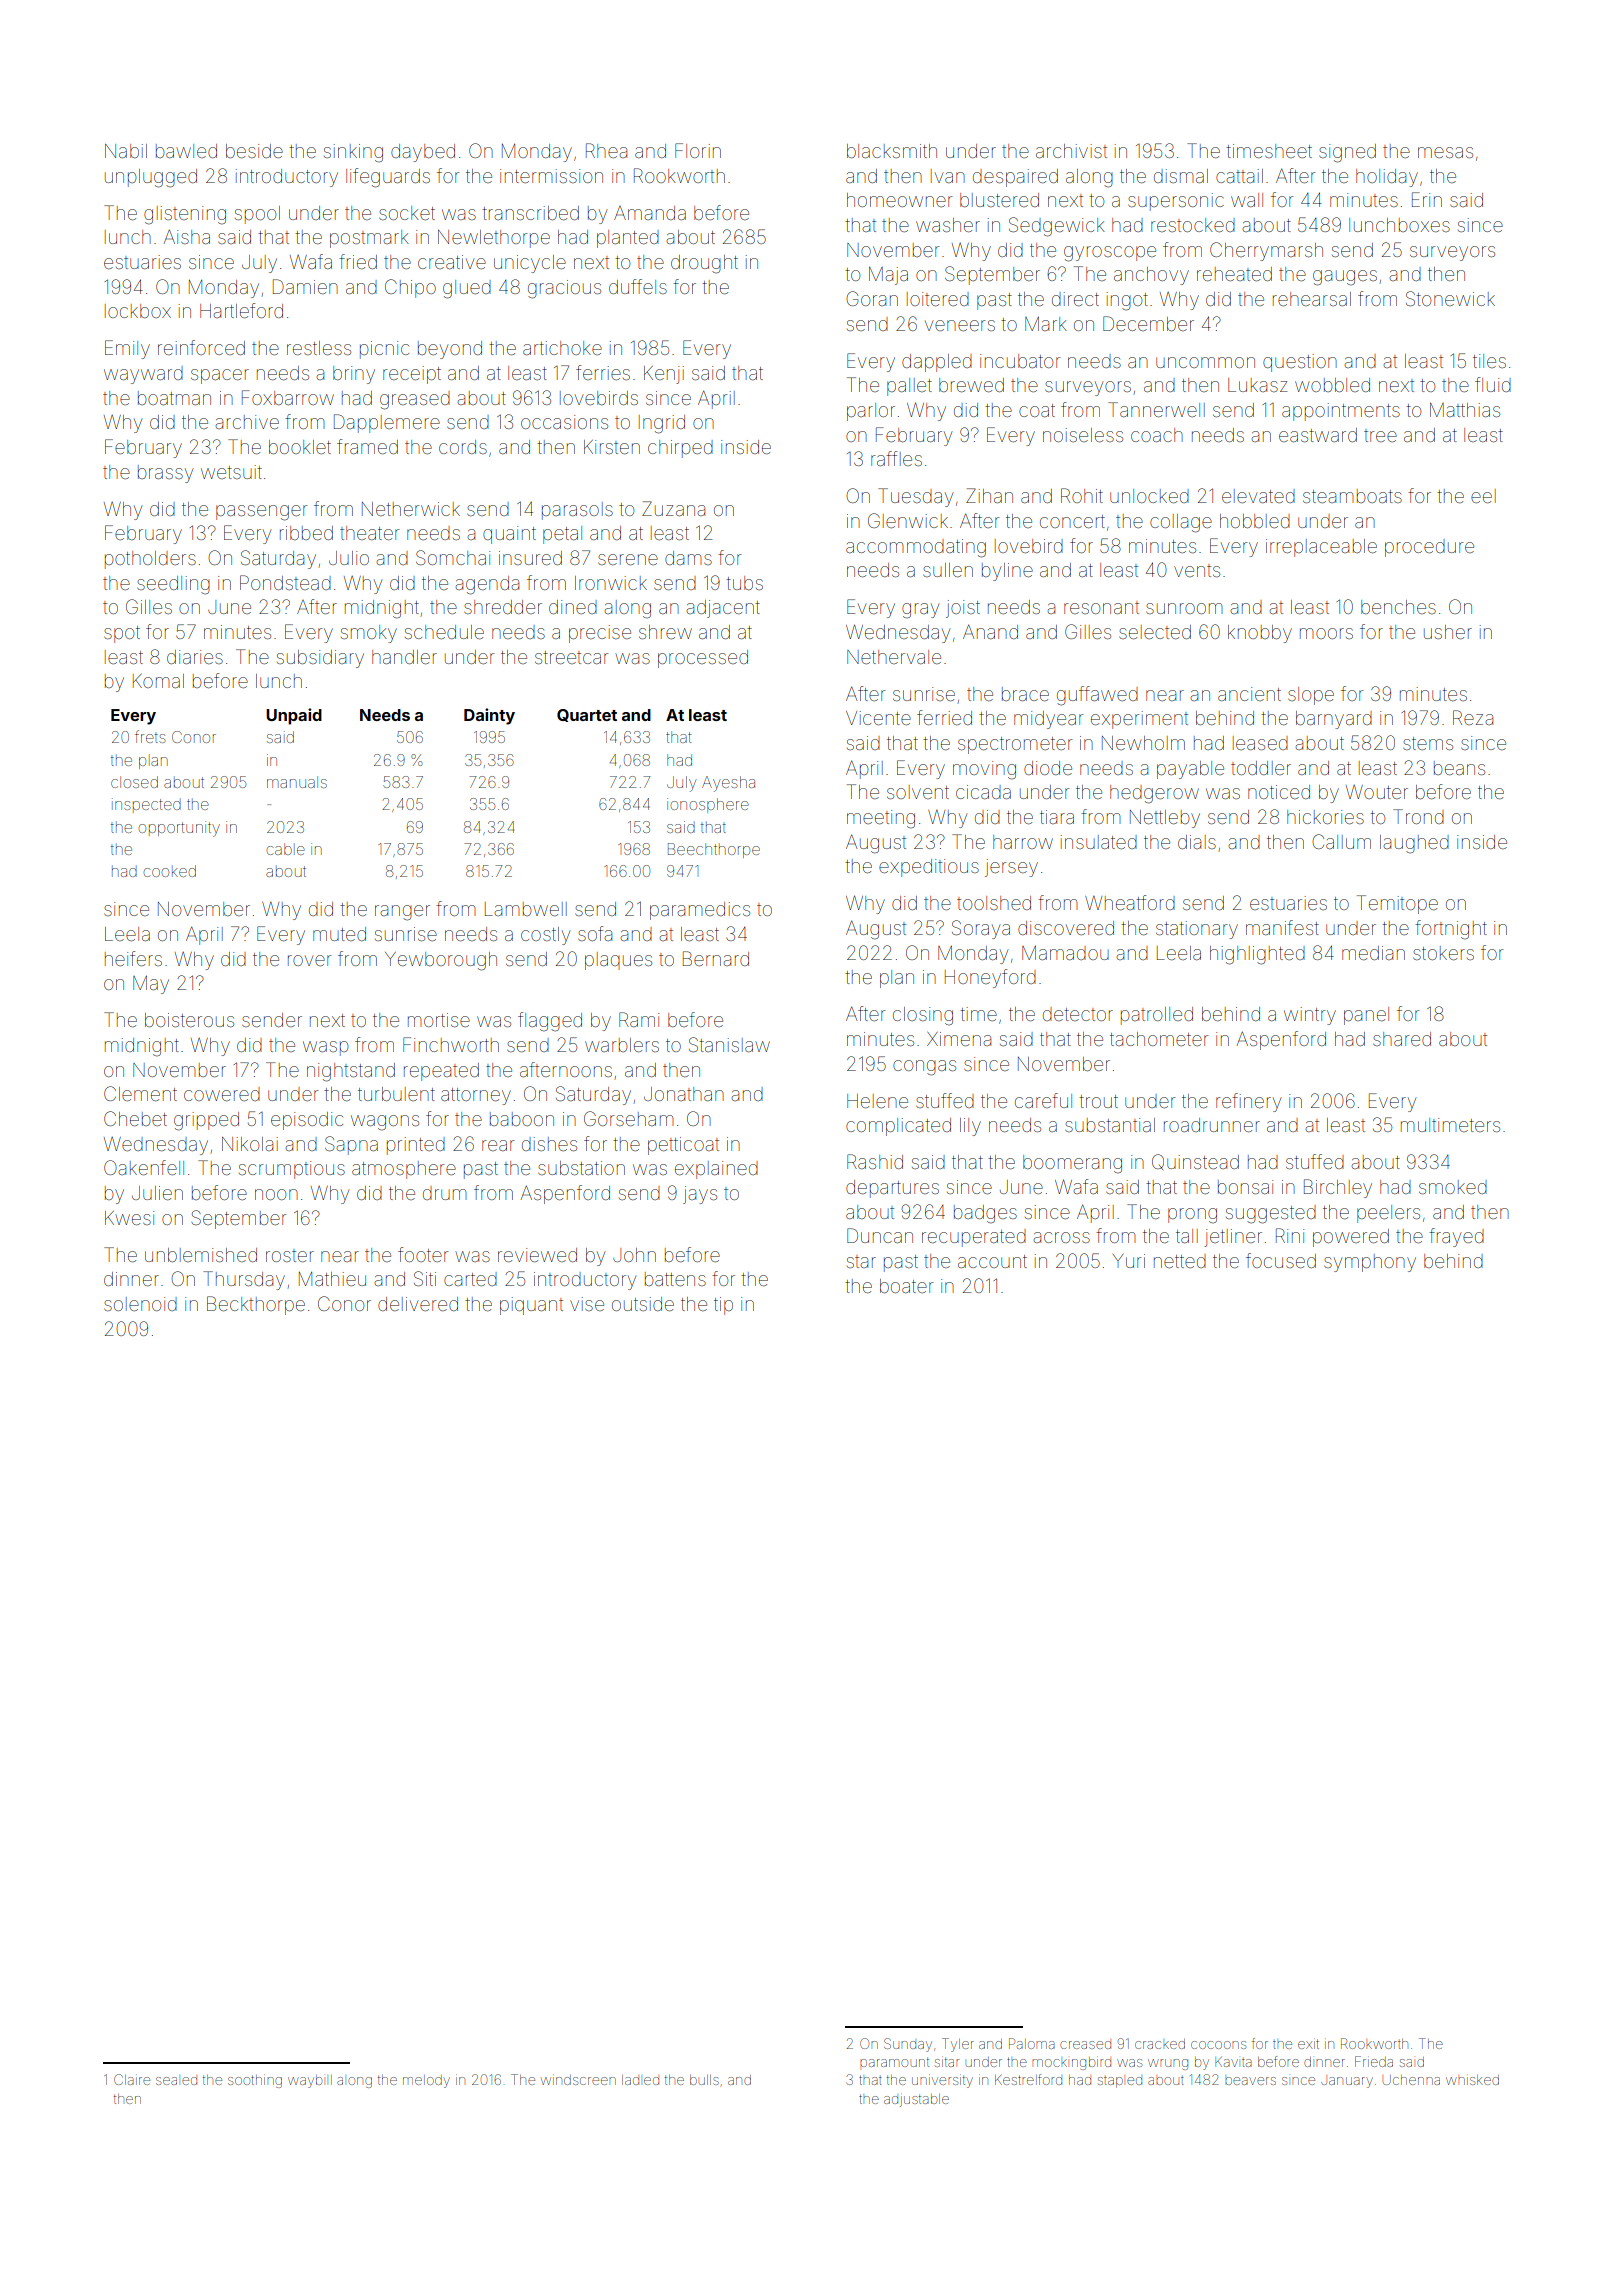  I want to click on daybed, so click(423, 153).
